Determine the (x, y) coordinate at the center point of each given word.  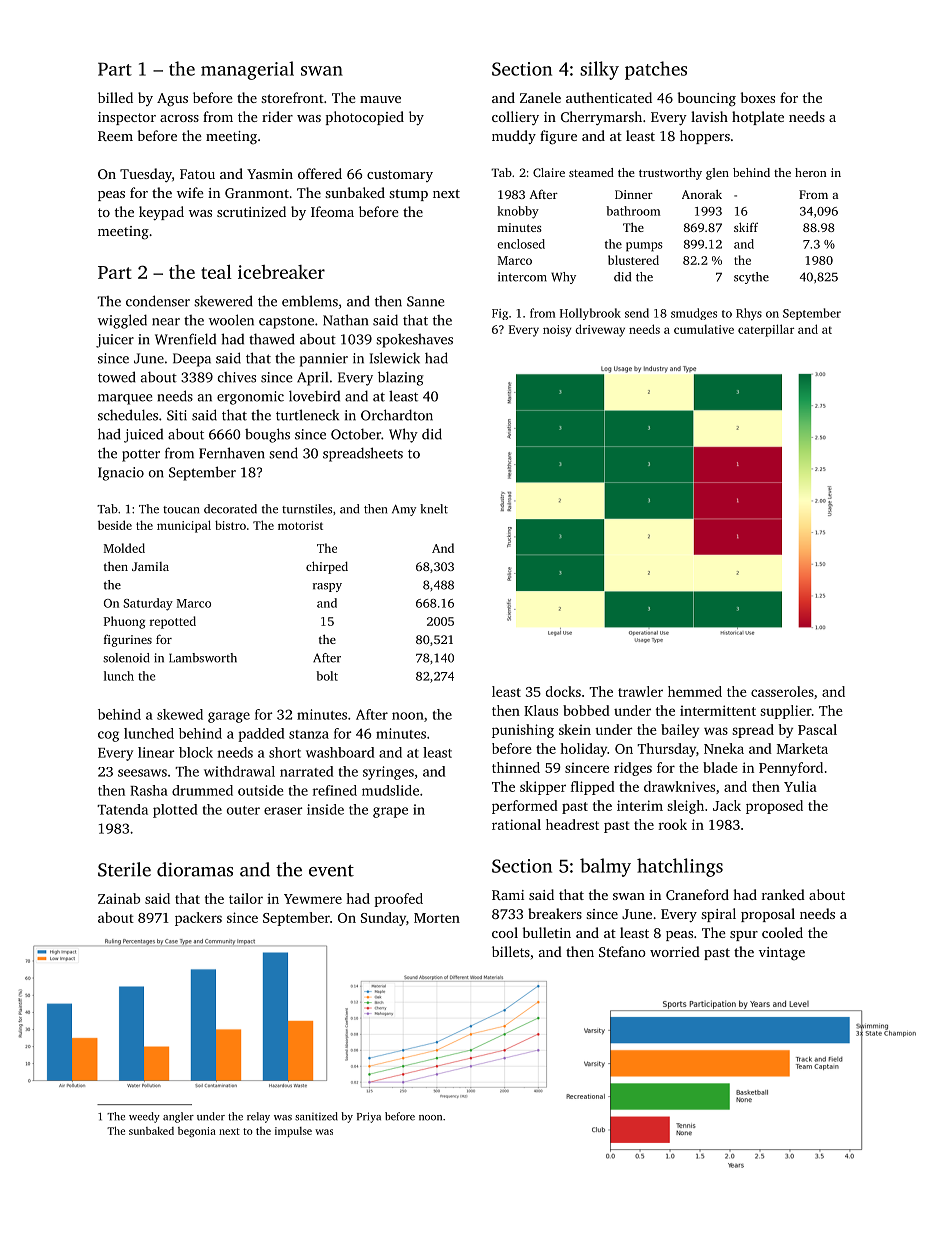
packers (198, 919)
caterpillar (766, 330)
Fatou (197, 174)
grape (390, 812)
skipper (543, 788)
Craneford (697, 894)
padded (261, 735)
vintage (782, 953)
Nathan (345, 320)
